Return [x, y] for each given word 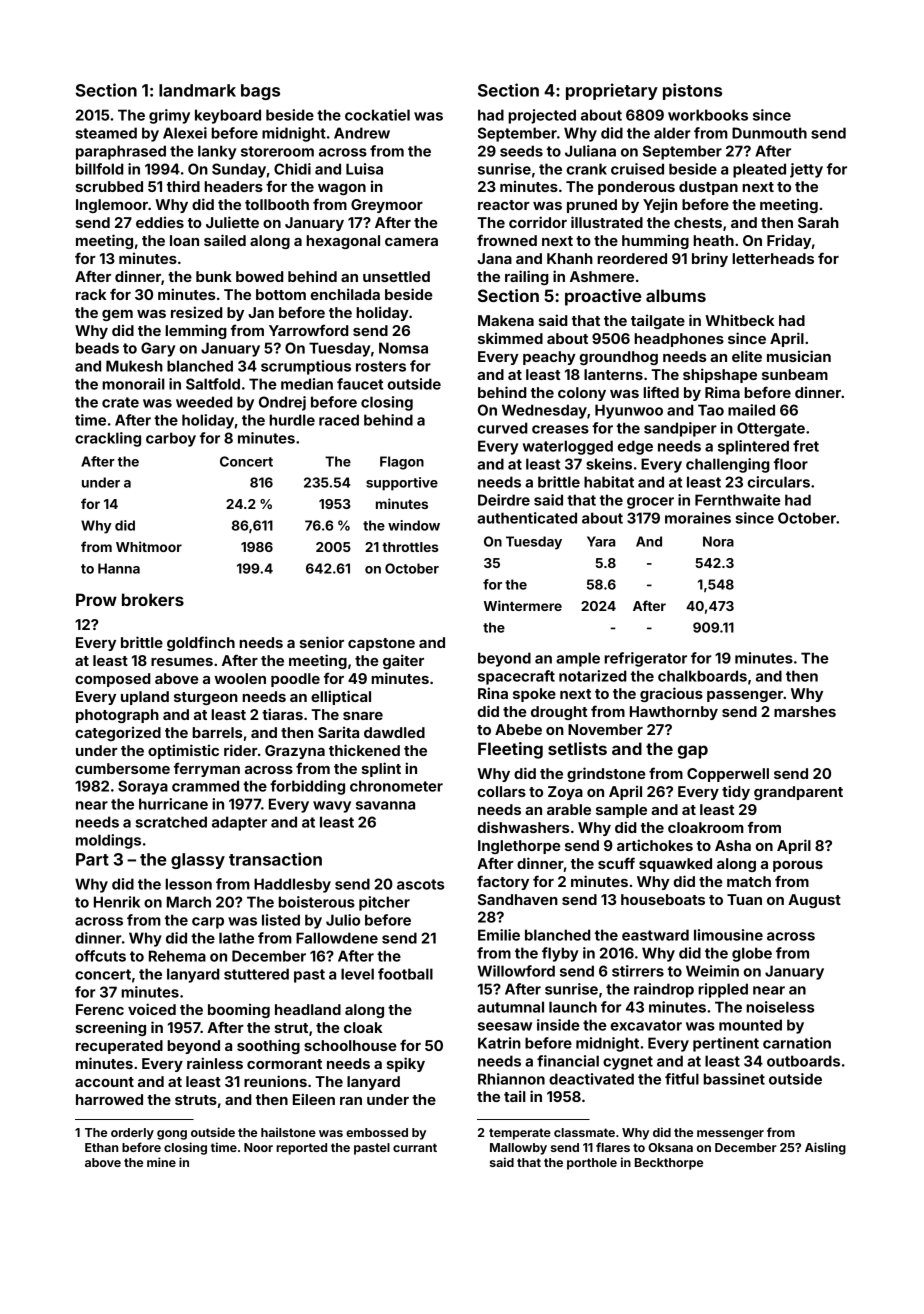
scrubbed [109, 186]
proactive [603, 297]
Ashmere [602, 276]
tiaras [282, 714]
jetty [806, 170]
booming [239, 1011]
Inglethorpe [519, 847]
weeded [204, 402]
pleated [759, 170]
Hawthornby [674, 713]
